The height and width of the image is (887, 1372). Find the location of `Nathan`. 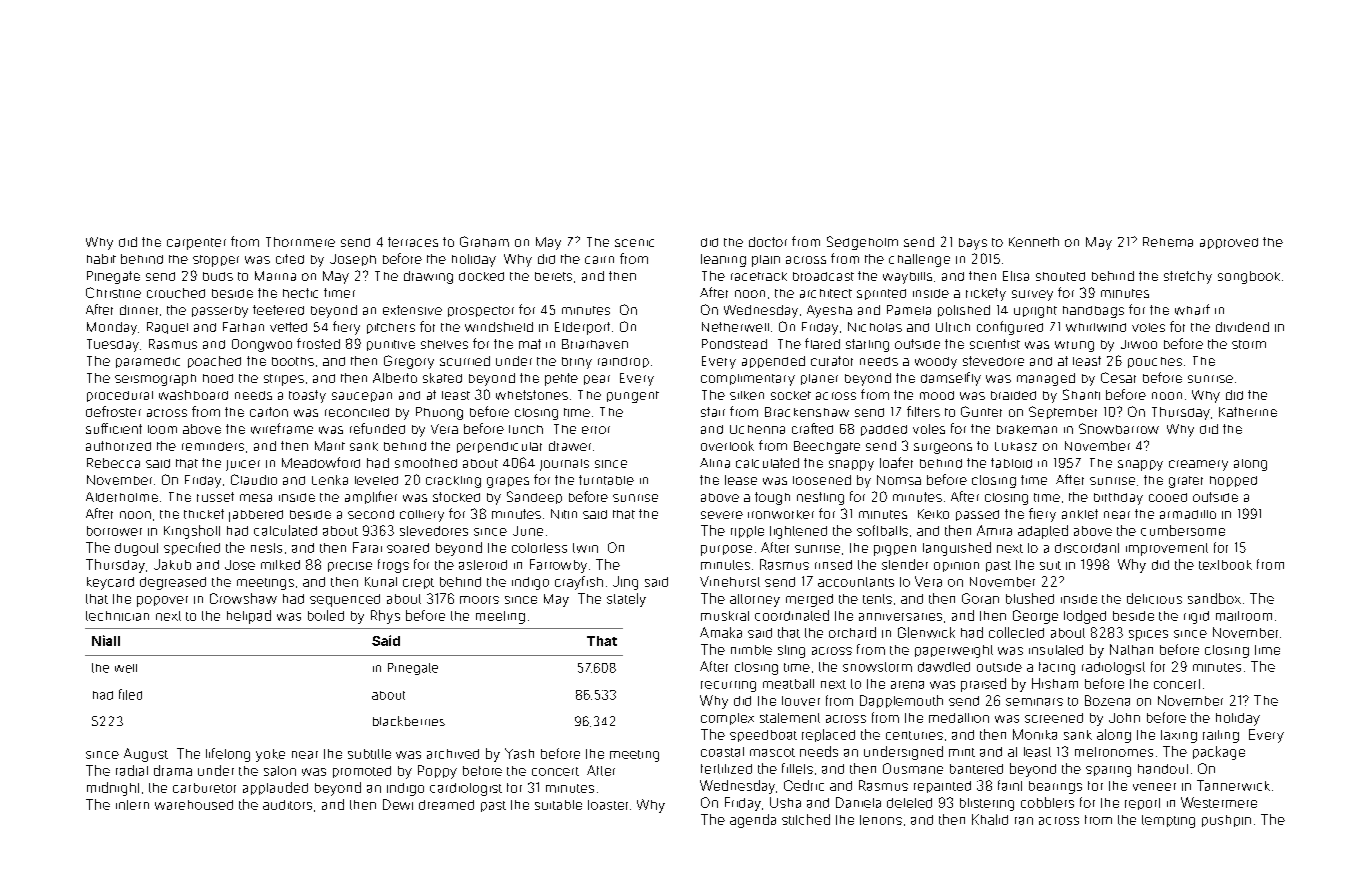

Nathan is located at coordinates (1131, 649).
